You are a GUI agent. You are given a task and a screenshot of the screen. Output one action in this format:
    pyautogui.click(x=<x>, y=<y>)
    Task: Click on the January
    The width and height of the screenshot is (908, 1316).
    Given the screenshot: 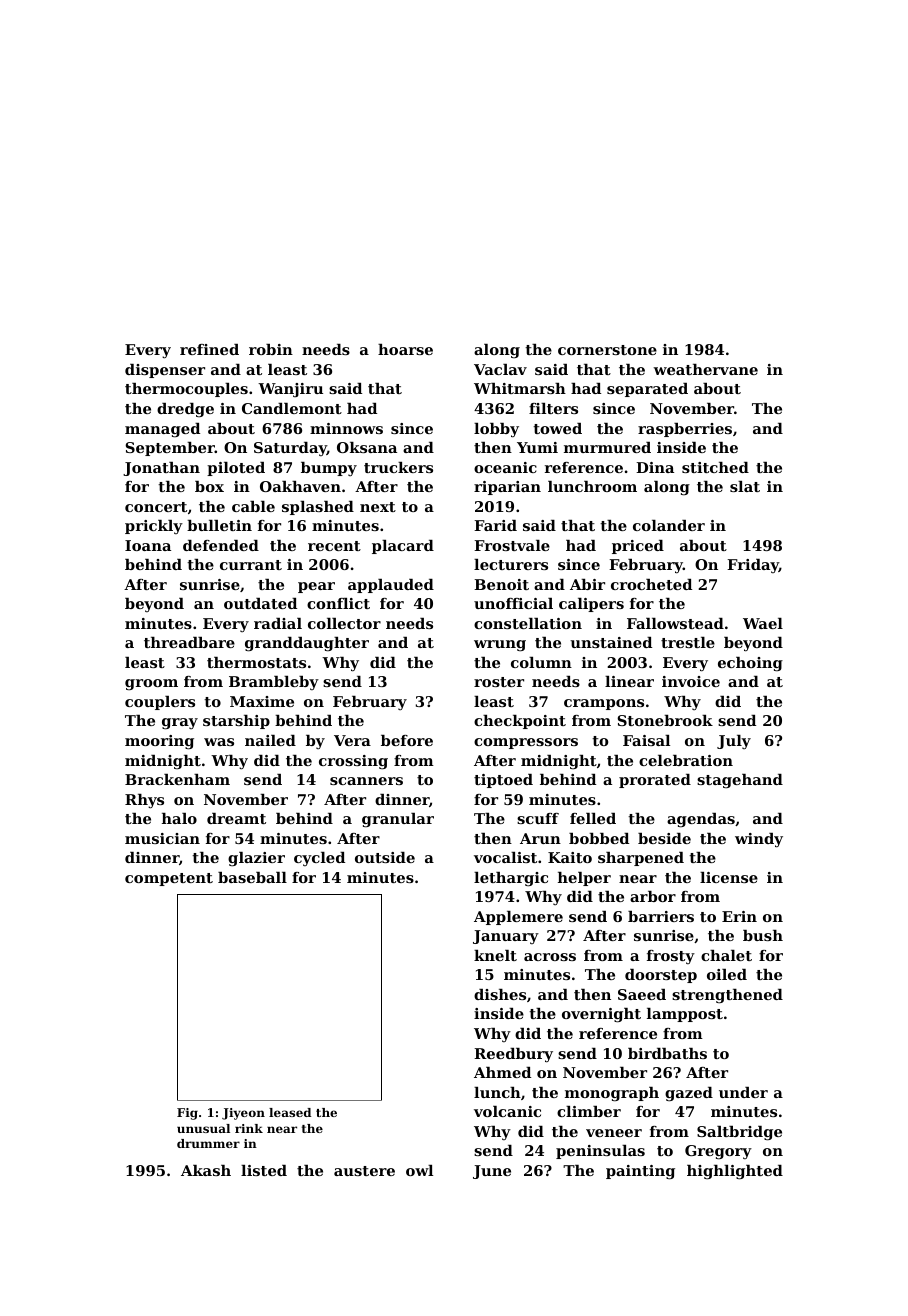 What is the action you would take?
    pyautogui.click(x=506, y=937)
